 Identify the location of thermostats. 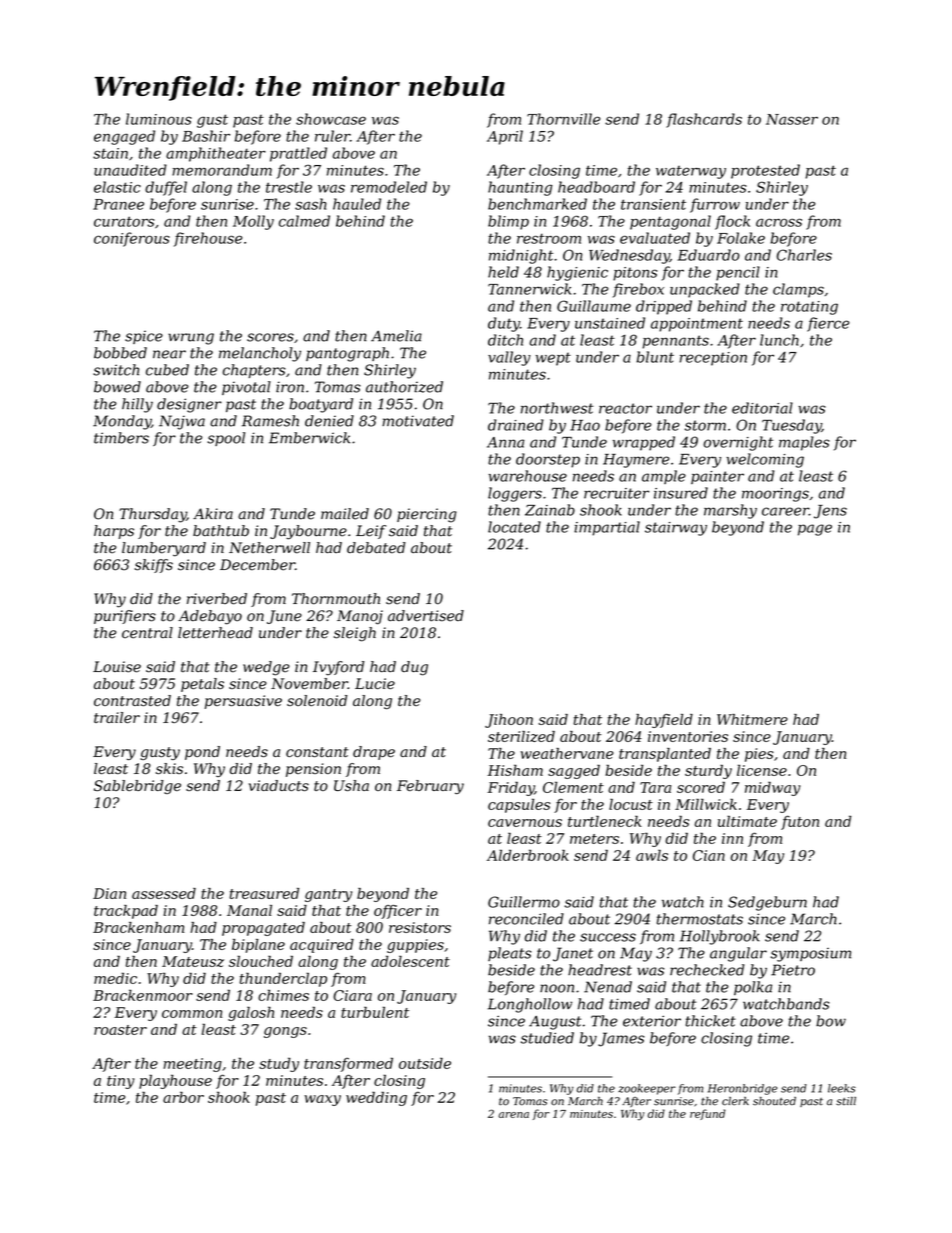
(700, 919).
